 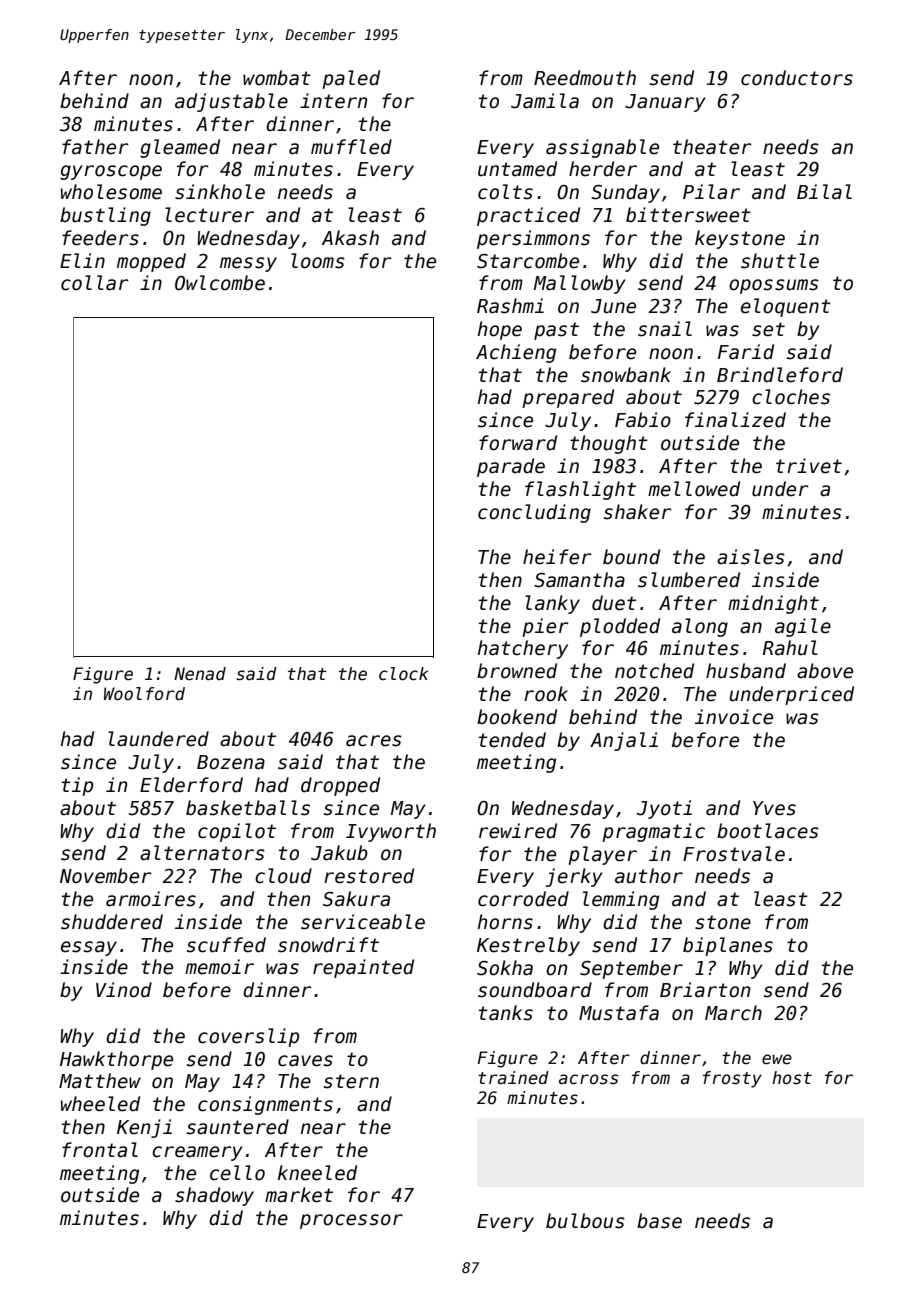 What do you see at coordinates (791, 397) in the screenshot?
I see `cloches` at bounding box center [791, 397].
